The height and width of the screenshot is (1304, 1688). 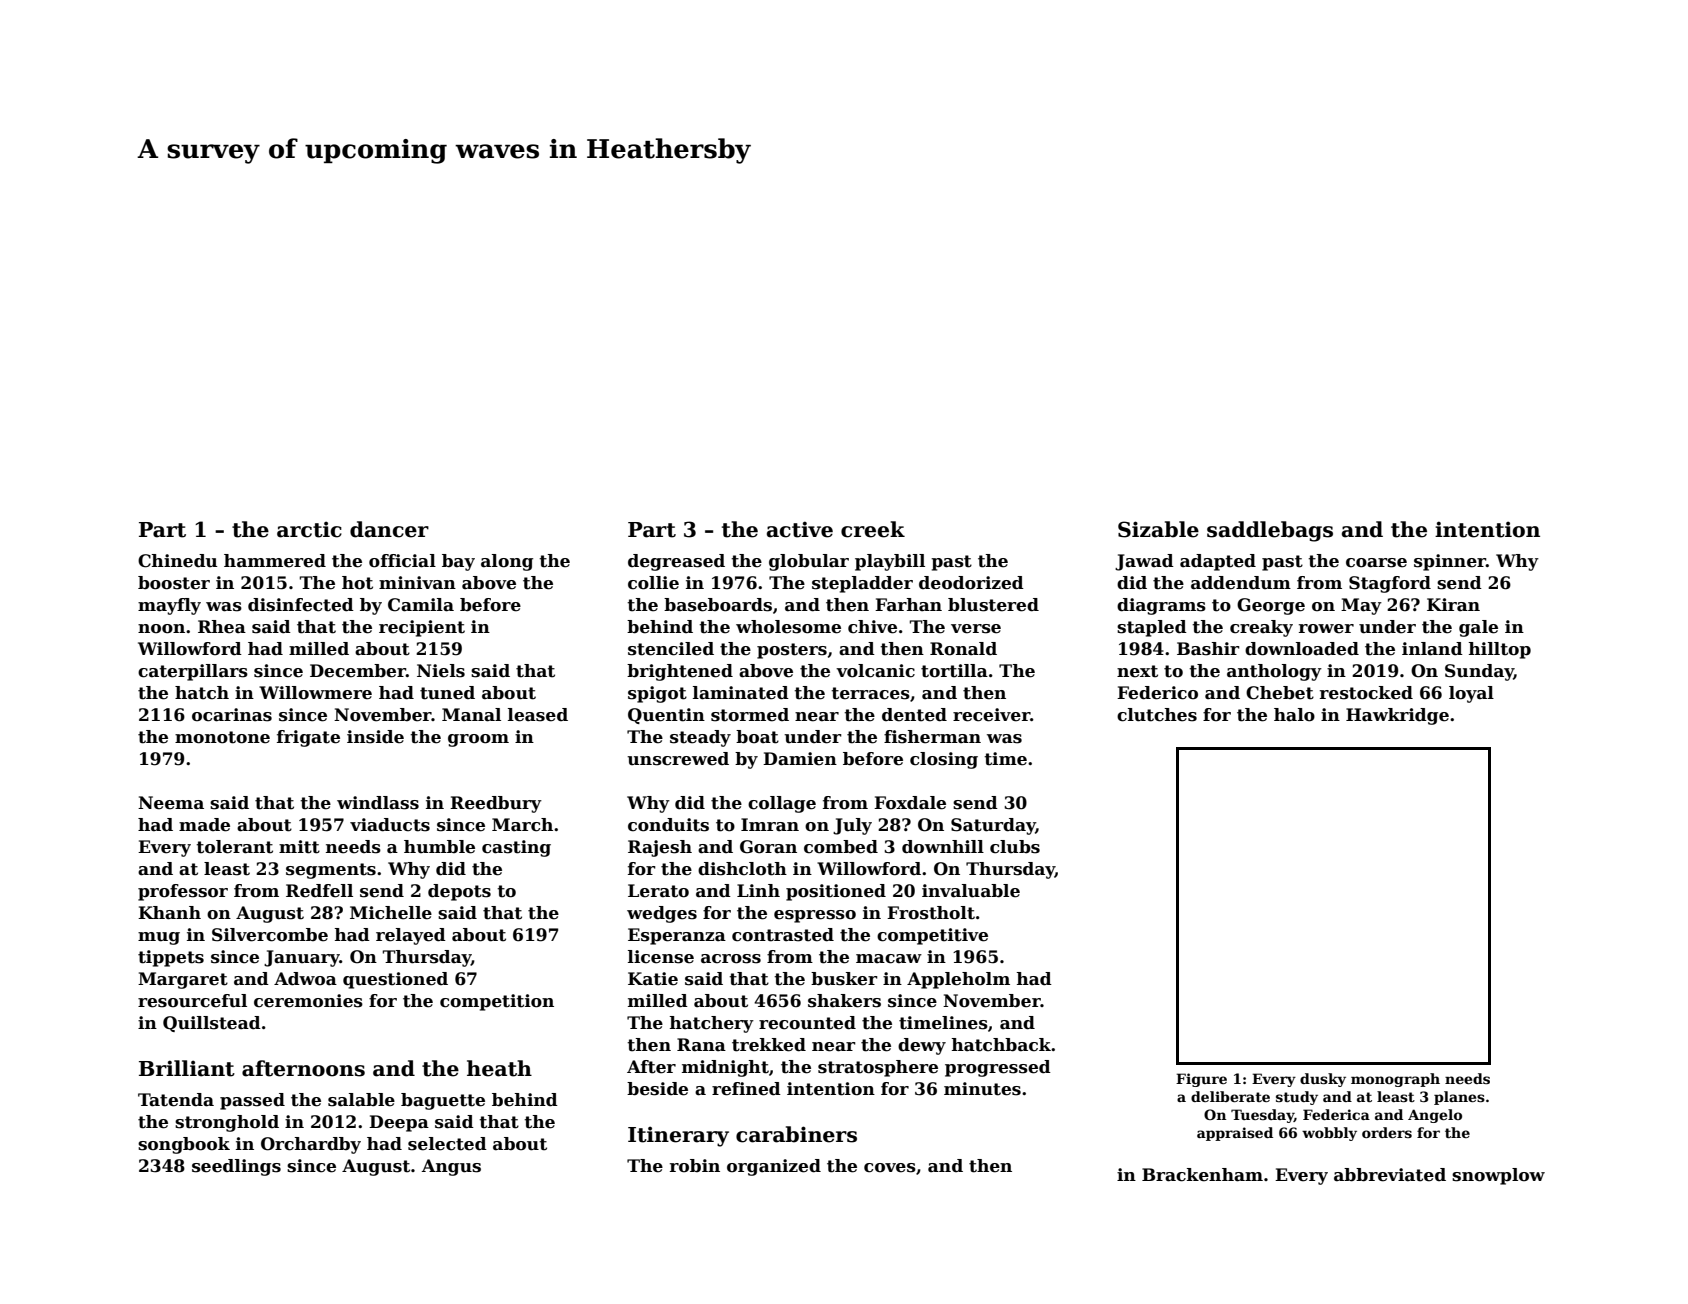 I want to click on degreased, so click(x=676, y=562).
